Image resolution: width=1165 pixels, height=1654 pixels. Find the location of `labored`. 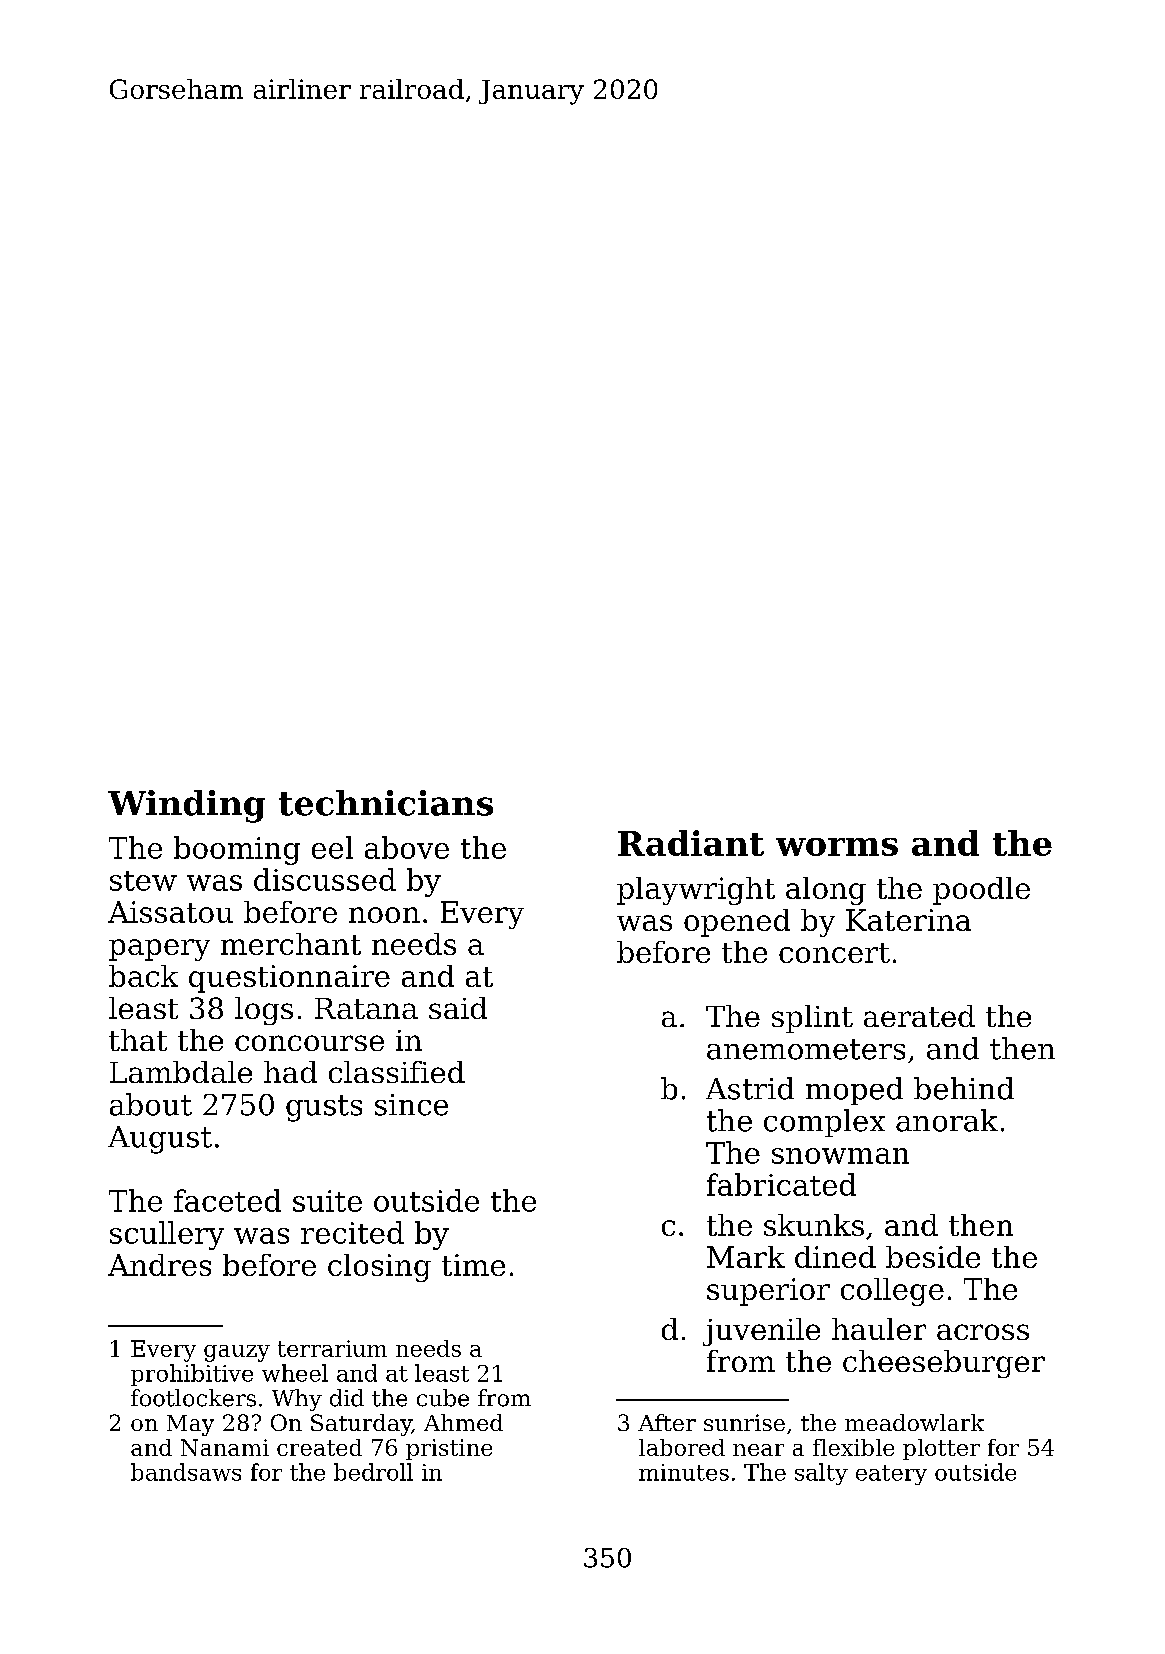

labored is located at coordinates (682, 1447).
